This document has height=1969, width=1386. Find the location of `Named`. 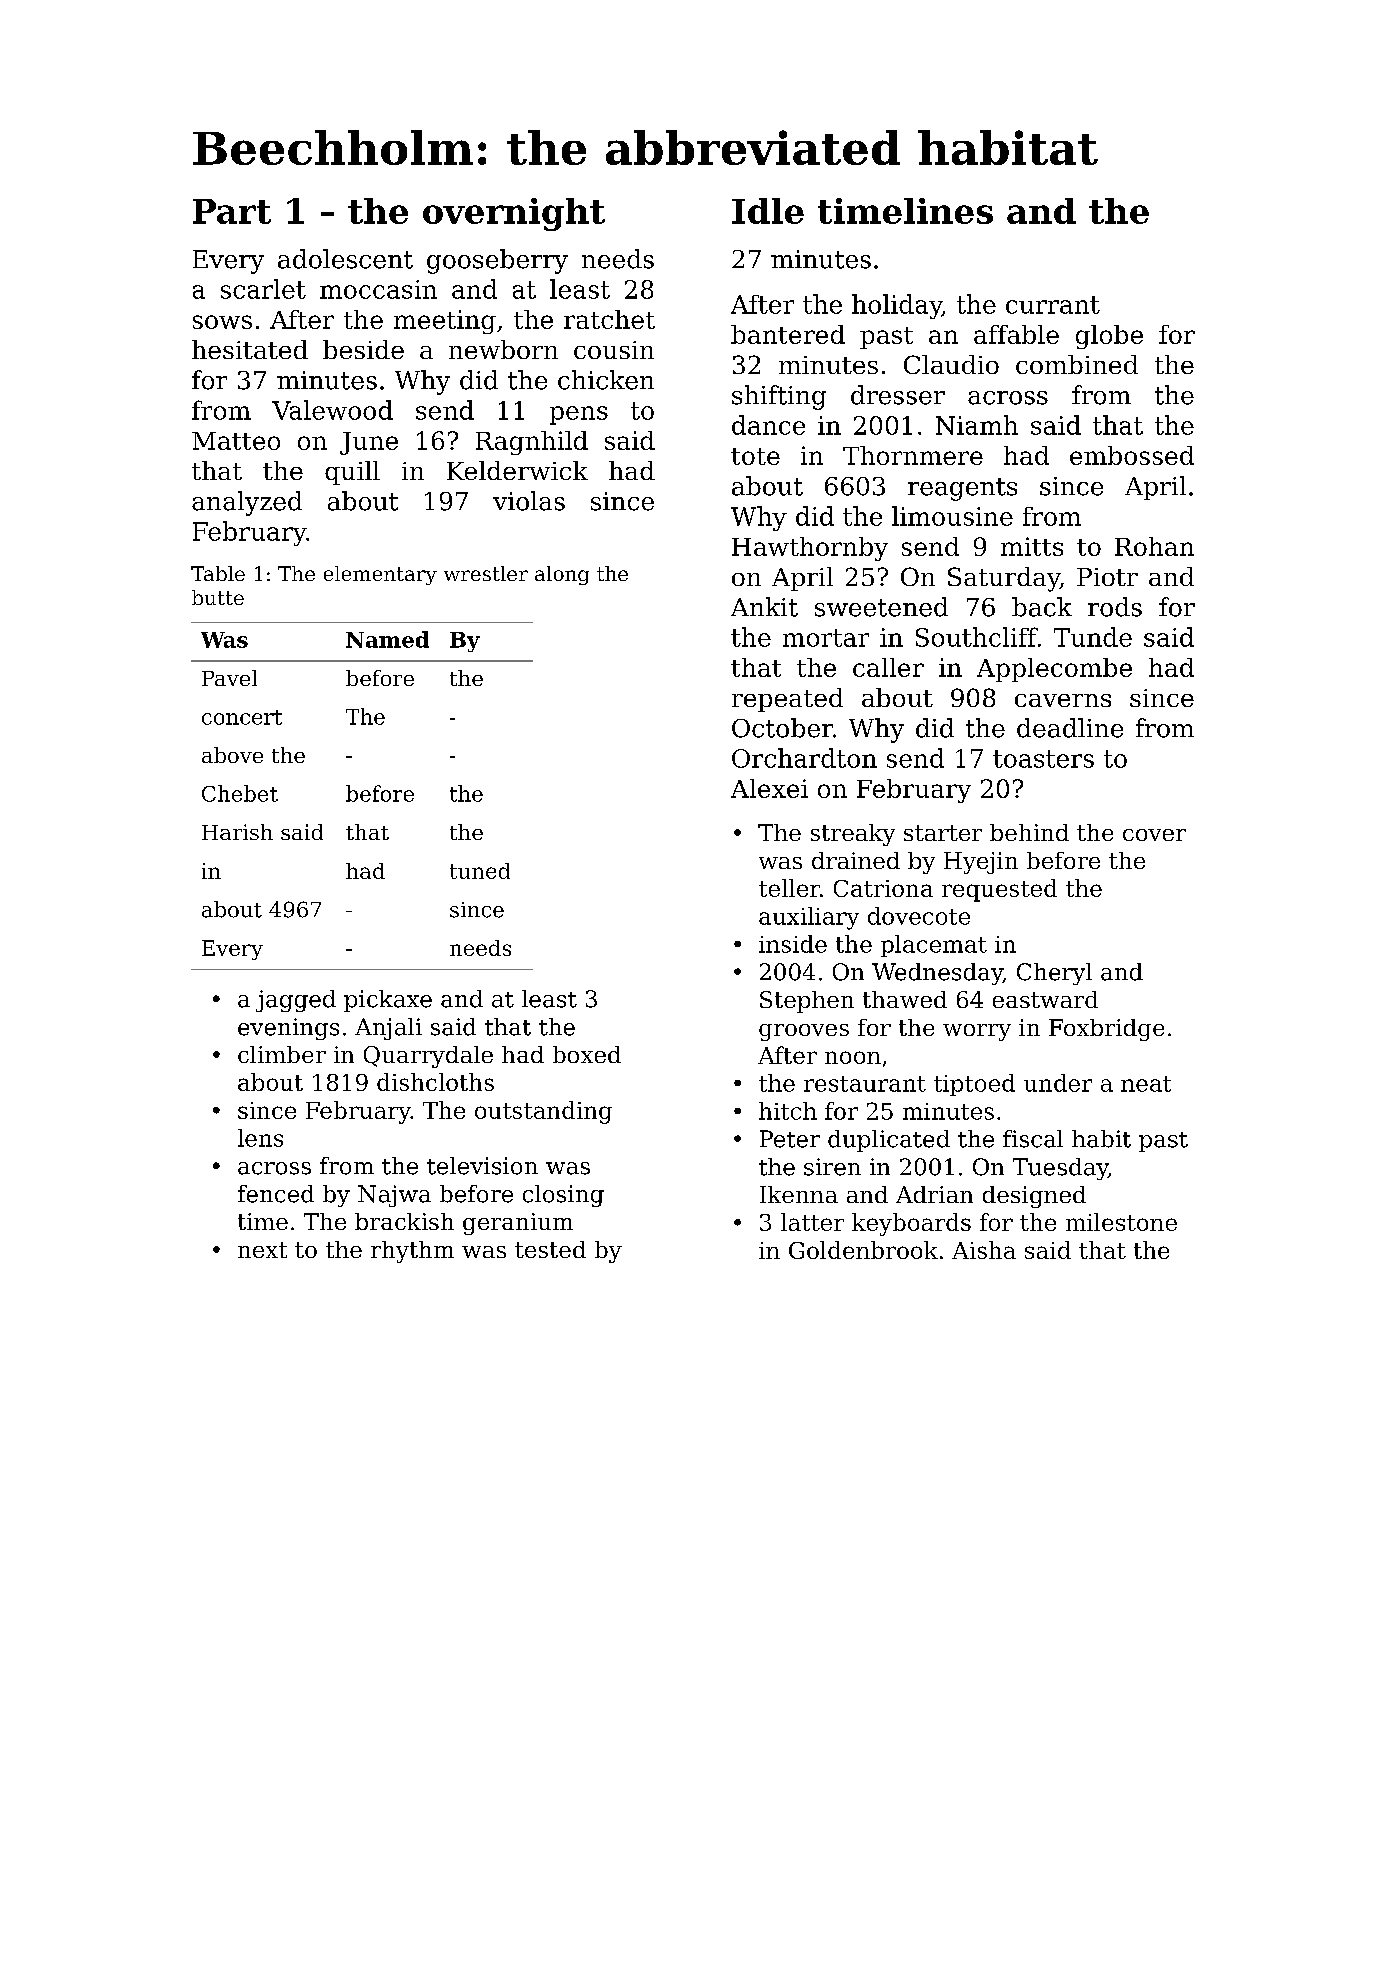

Named is located at coordinates (387, 639).
